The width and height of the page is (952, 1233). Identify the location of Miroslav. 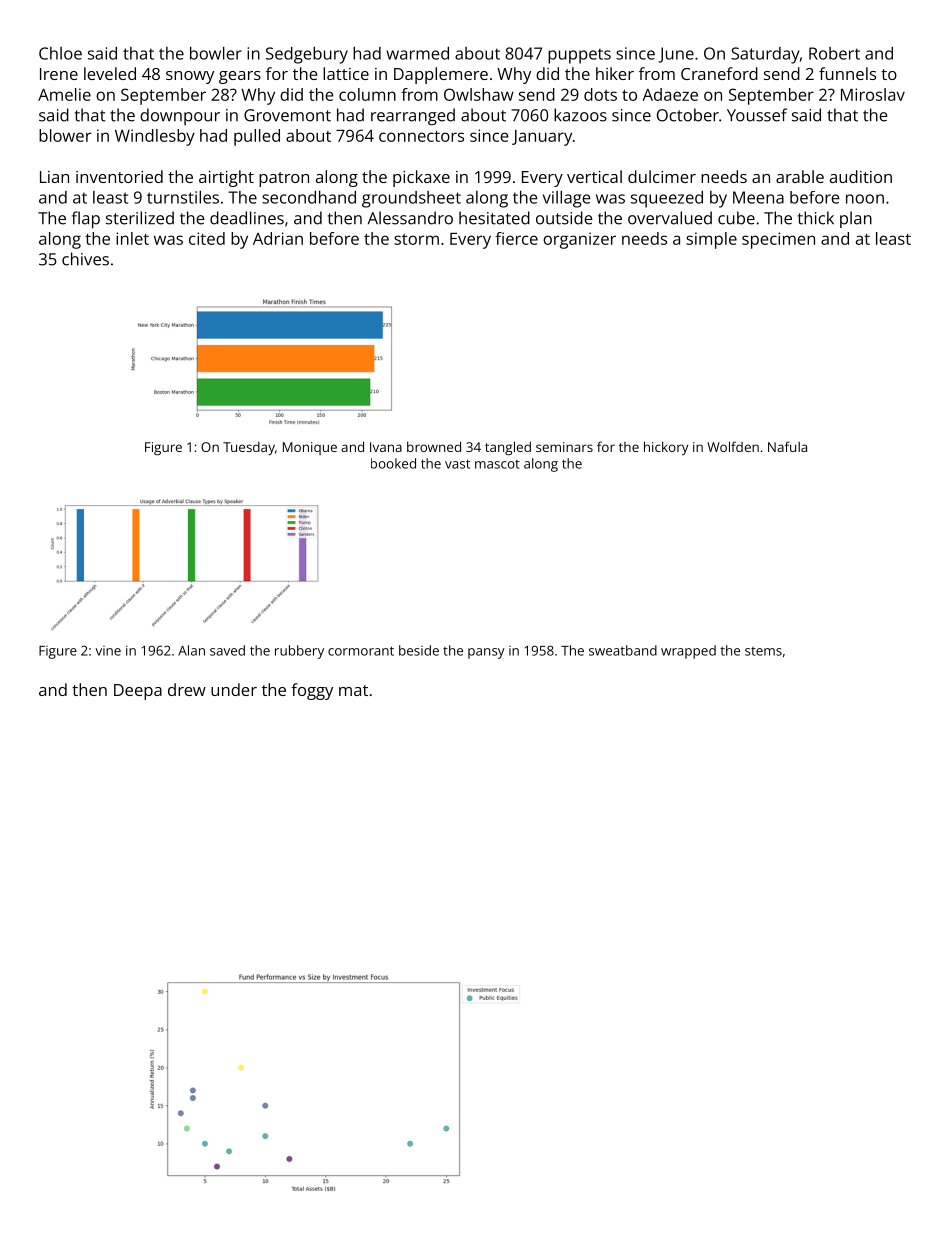
(873, 94).
